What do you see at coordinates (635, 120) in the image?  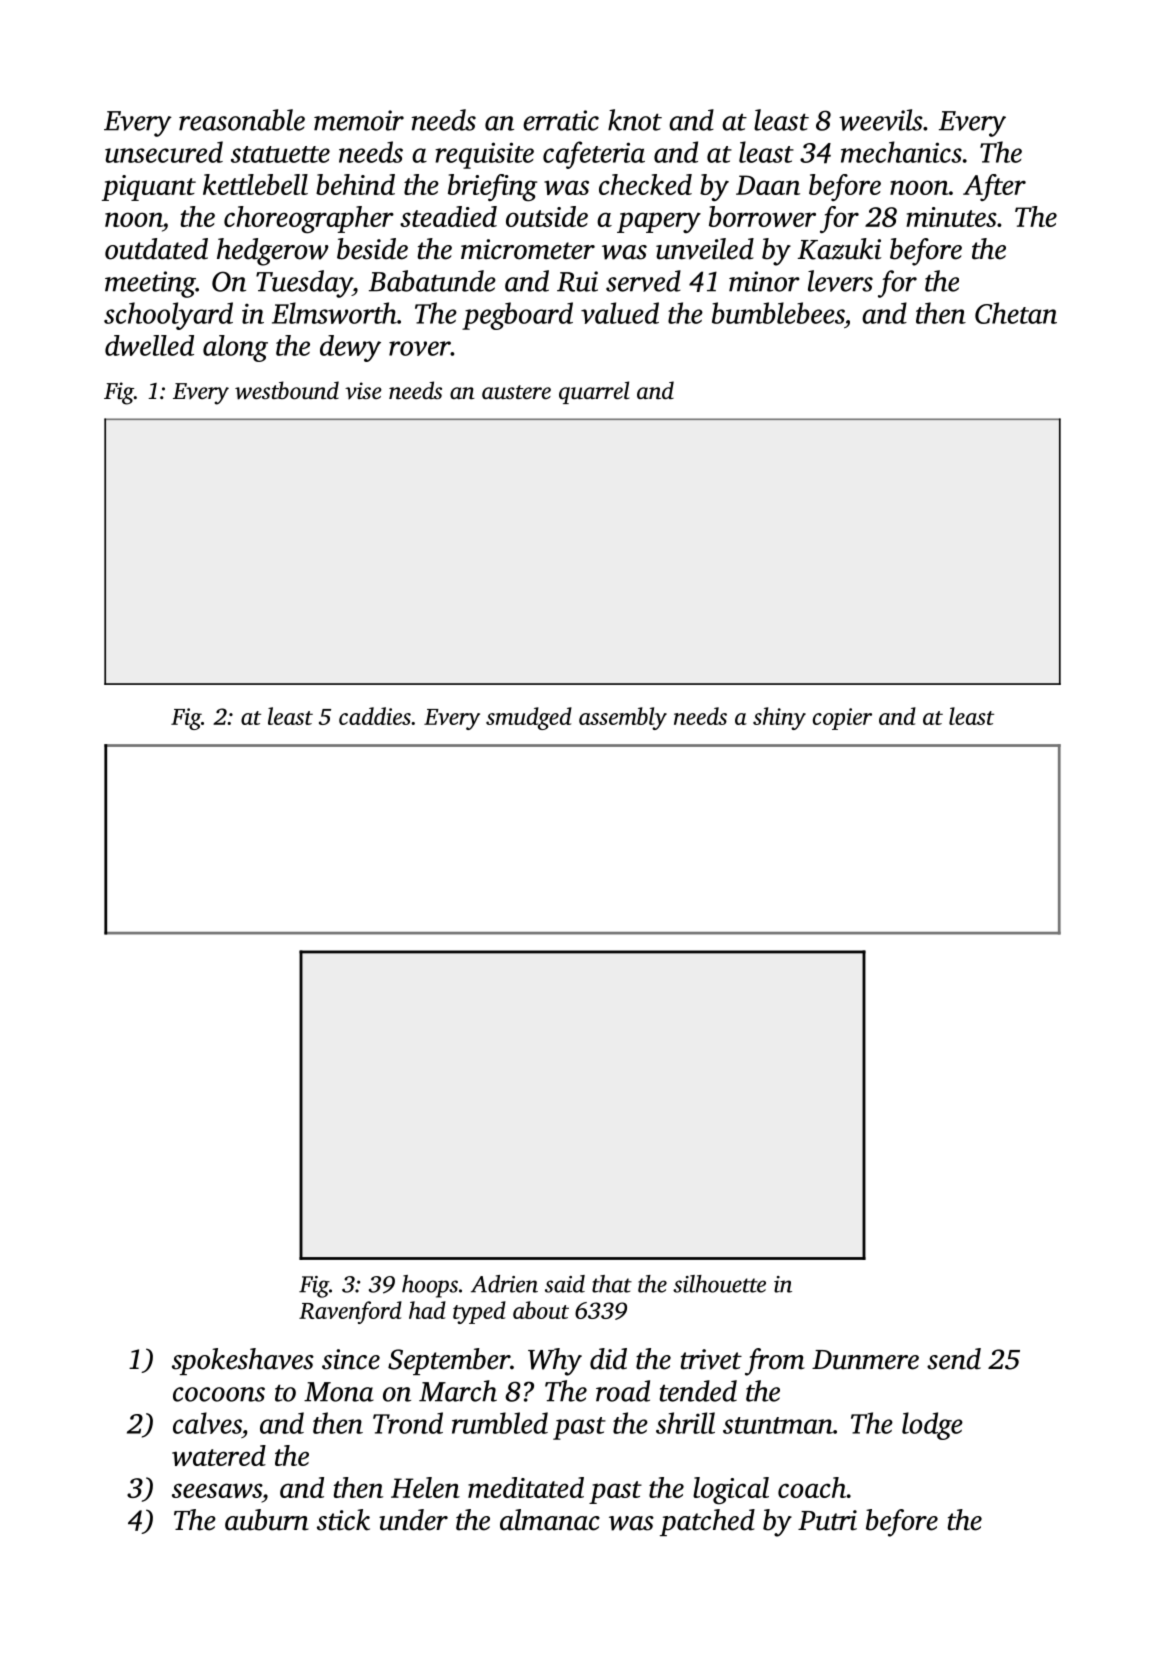 I see `knot` at bounding box center [635, 120].
